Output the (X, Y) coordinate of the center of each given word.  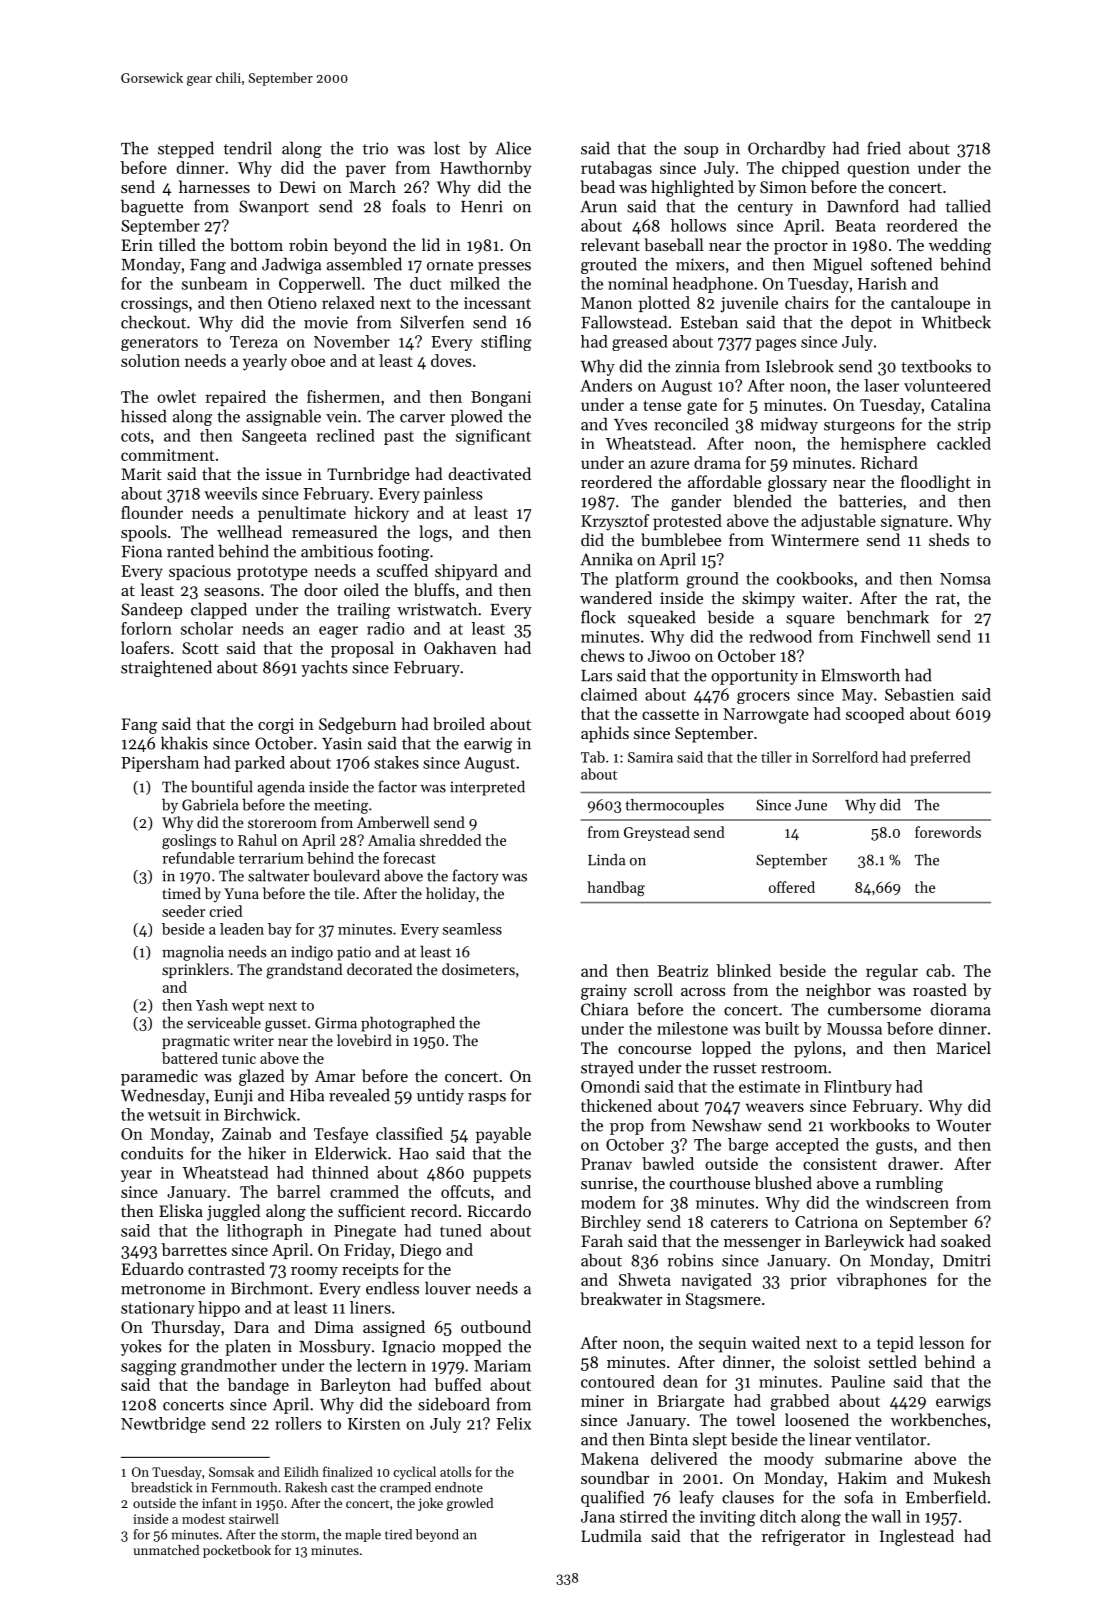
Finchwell (895, 636)
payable (503, 1135)
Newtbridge (163, 1425)
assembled (364, 264)
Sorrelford (845, 757)
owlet (176, 396)
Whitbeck (956, 322)
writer (253, 1040)
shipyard (466, 572)
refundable (198, 858)
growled (470, 1504)
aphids (605, 734)
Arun (598, 206)
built (782, 1028)
